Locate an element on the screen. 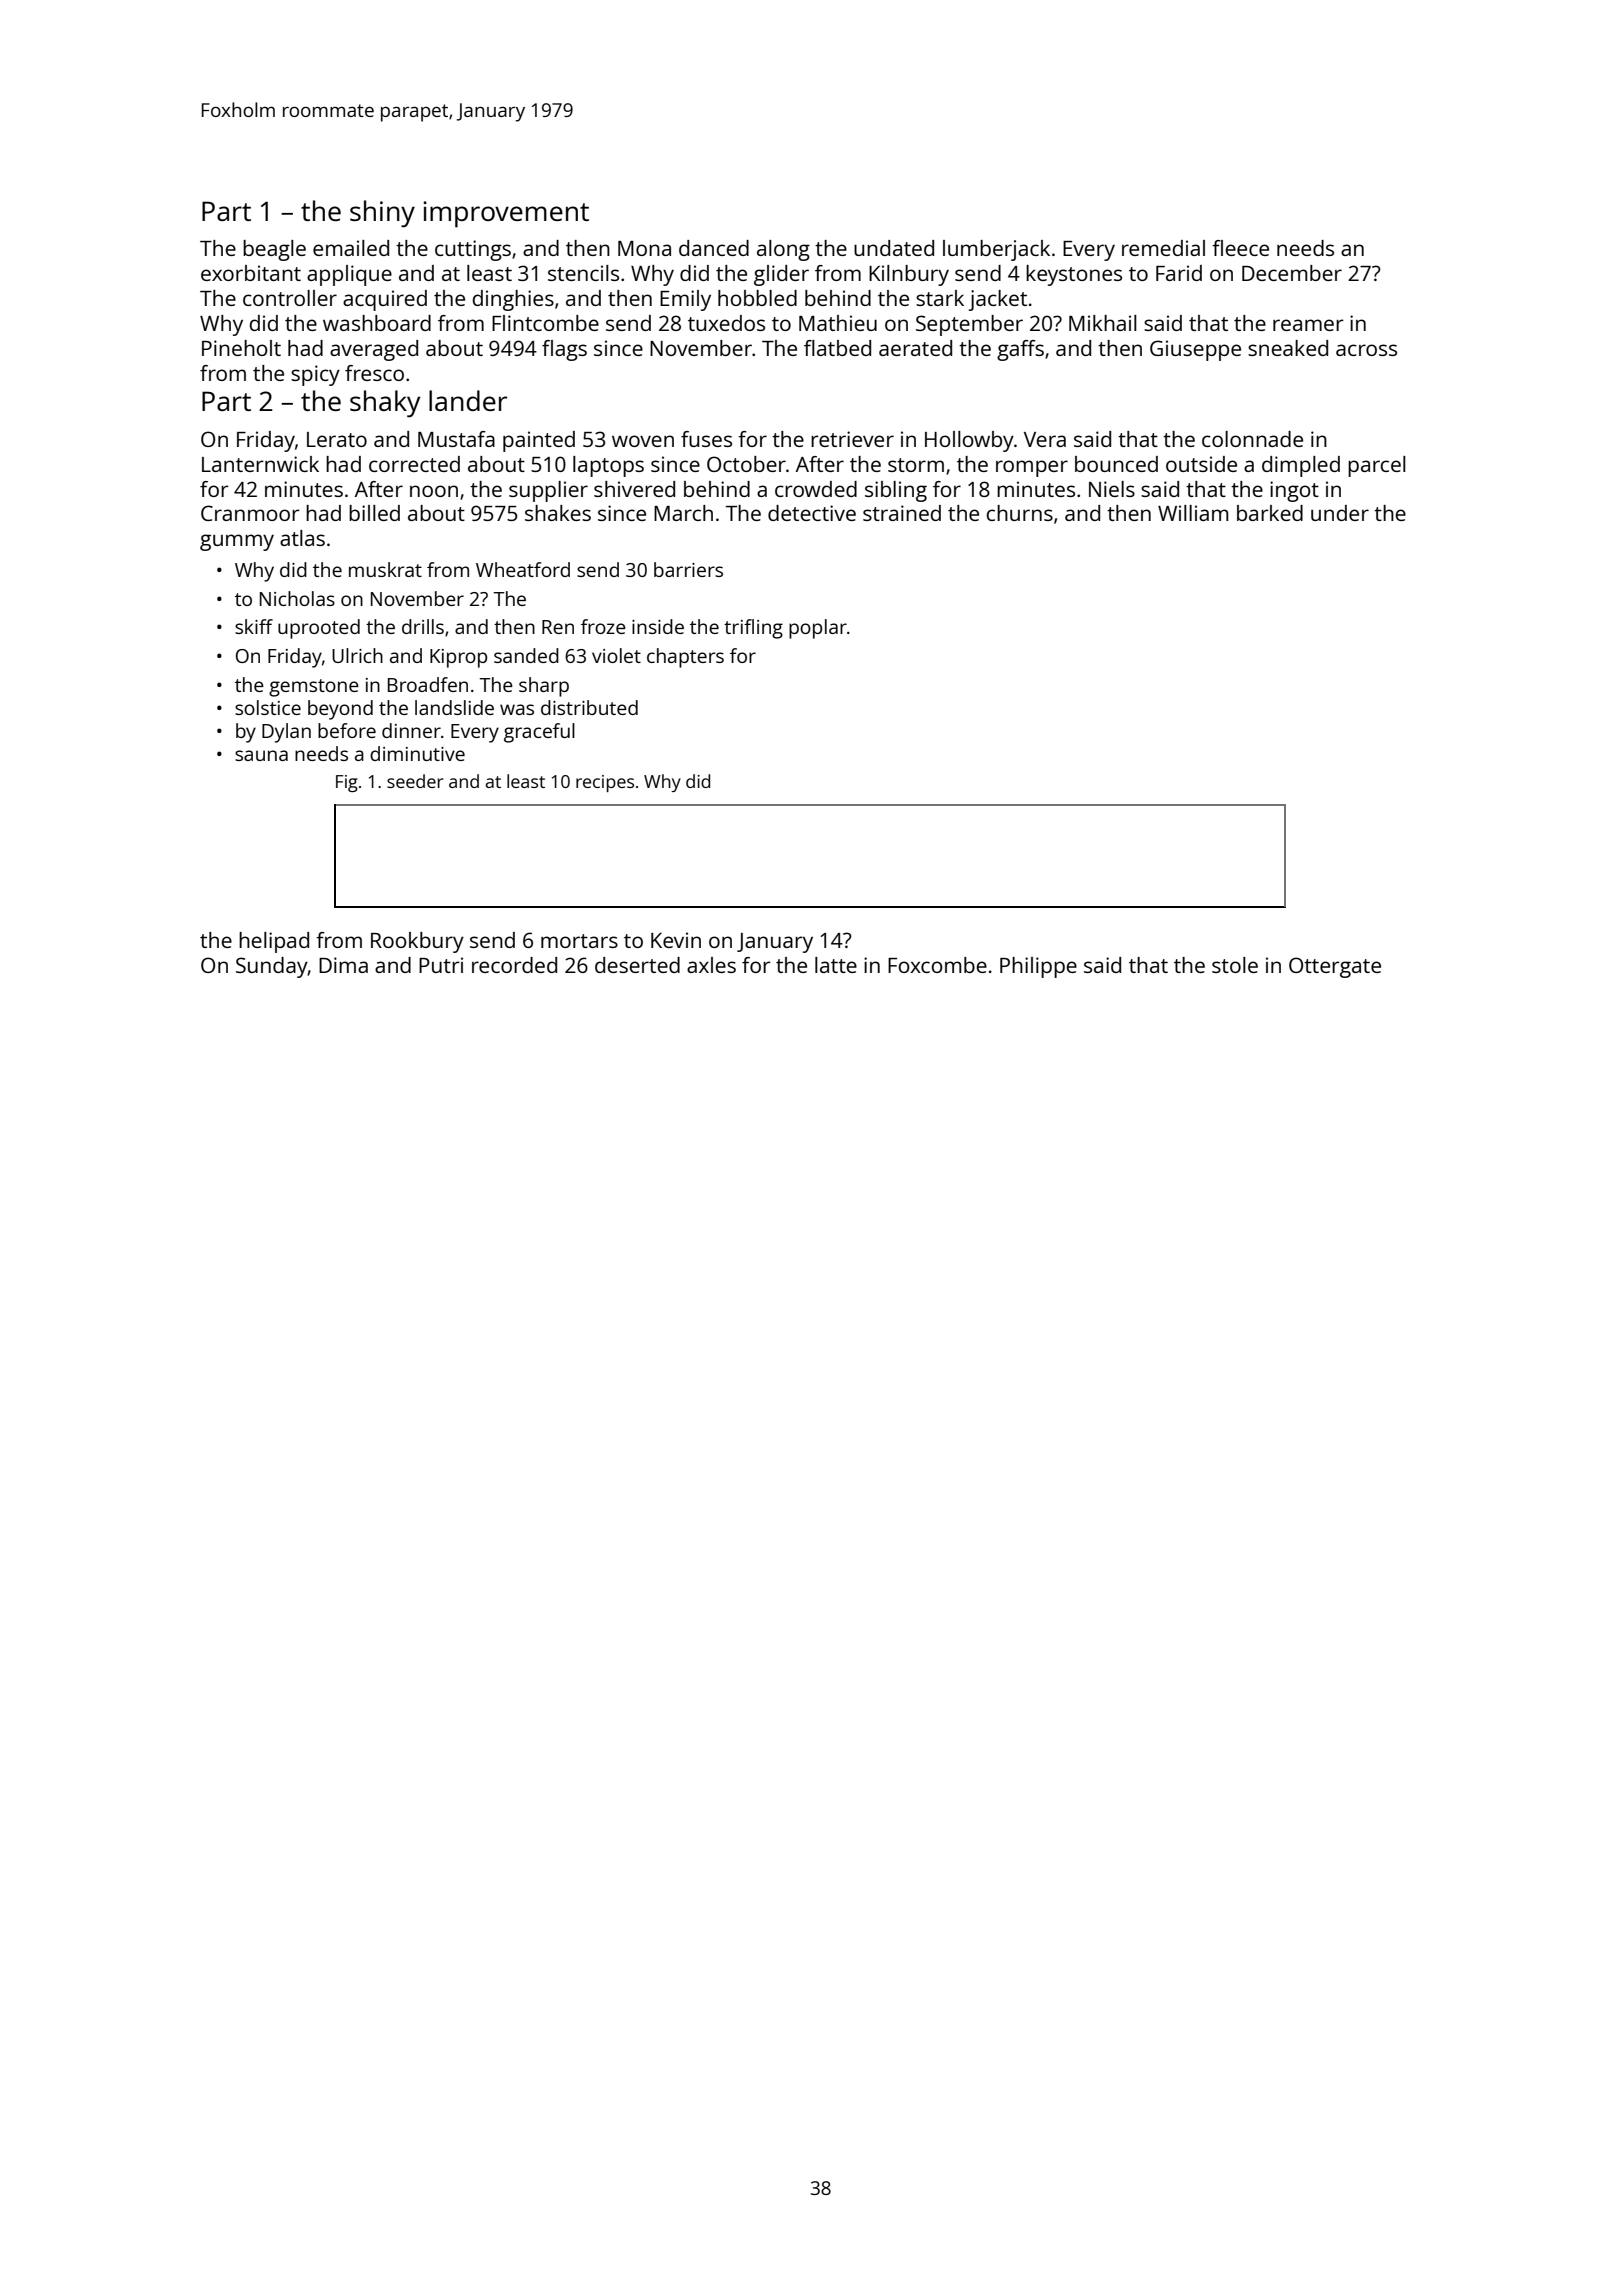  helipad is located at coordinates (274, 942).
